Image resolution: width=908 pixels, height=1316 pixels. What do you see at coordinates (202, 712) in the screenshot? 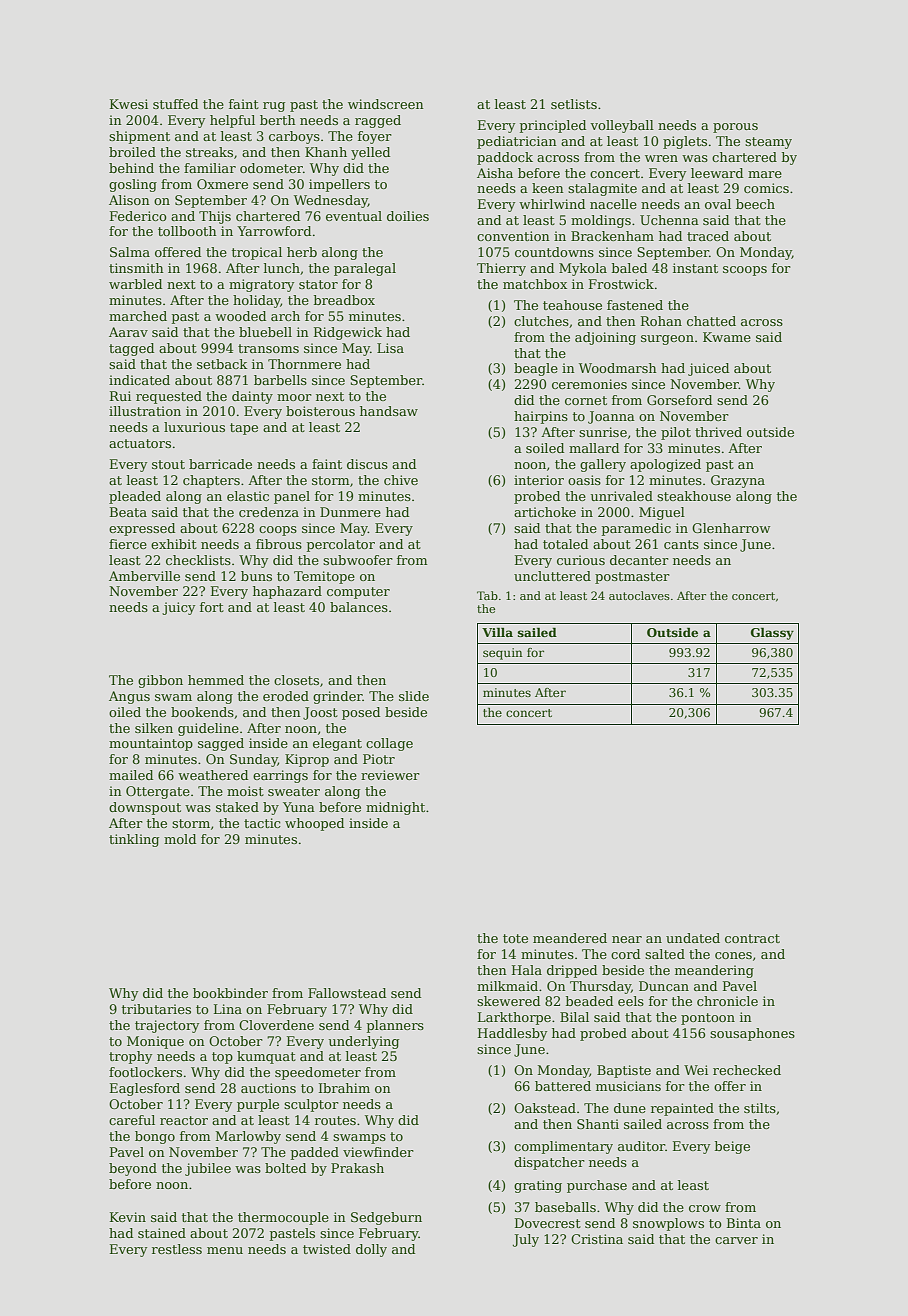
I see `bookends` at bounding box center [202, 712].
